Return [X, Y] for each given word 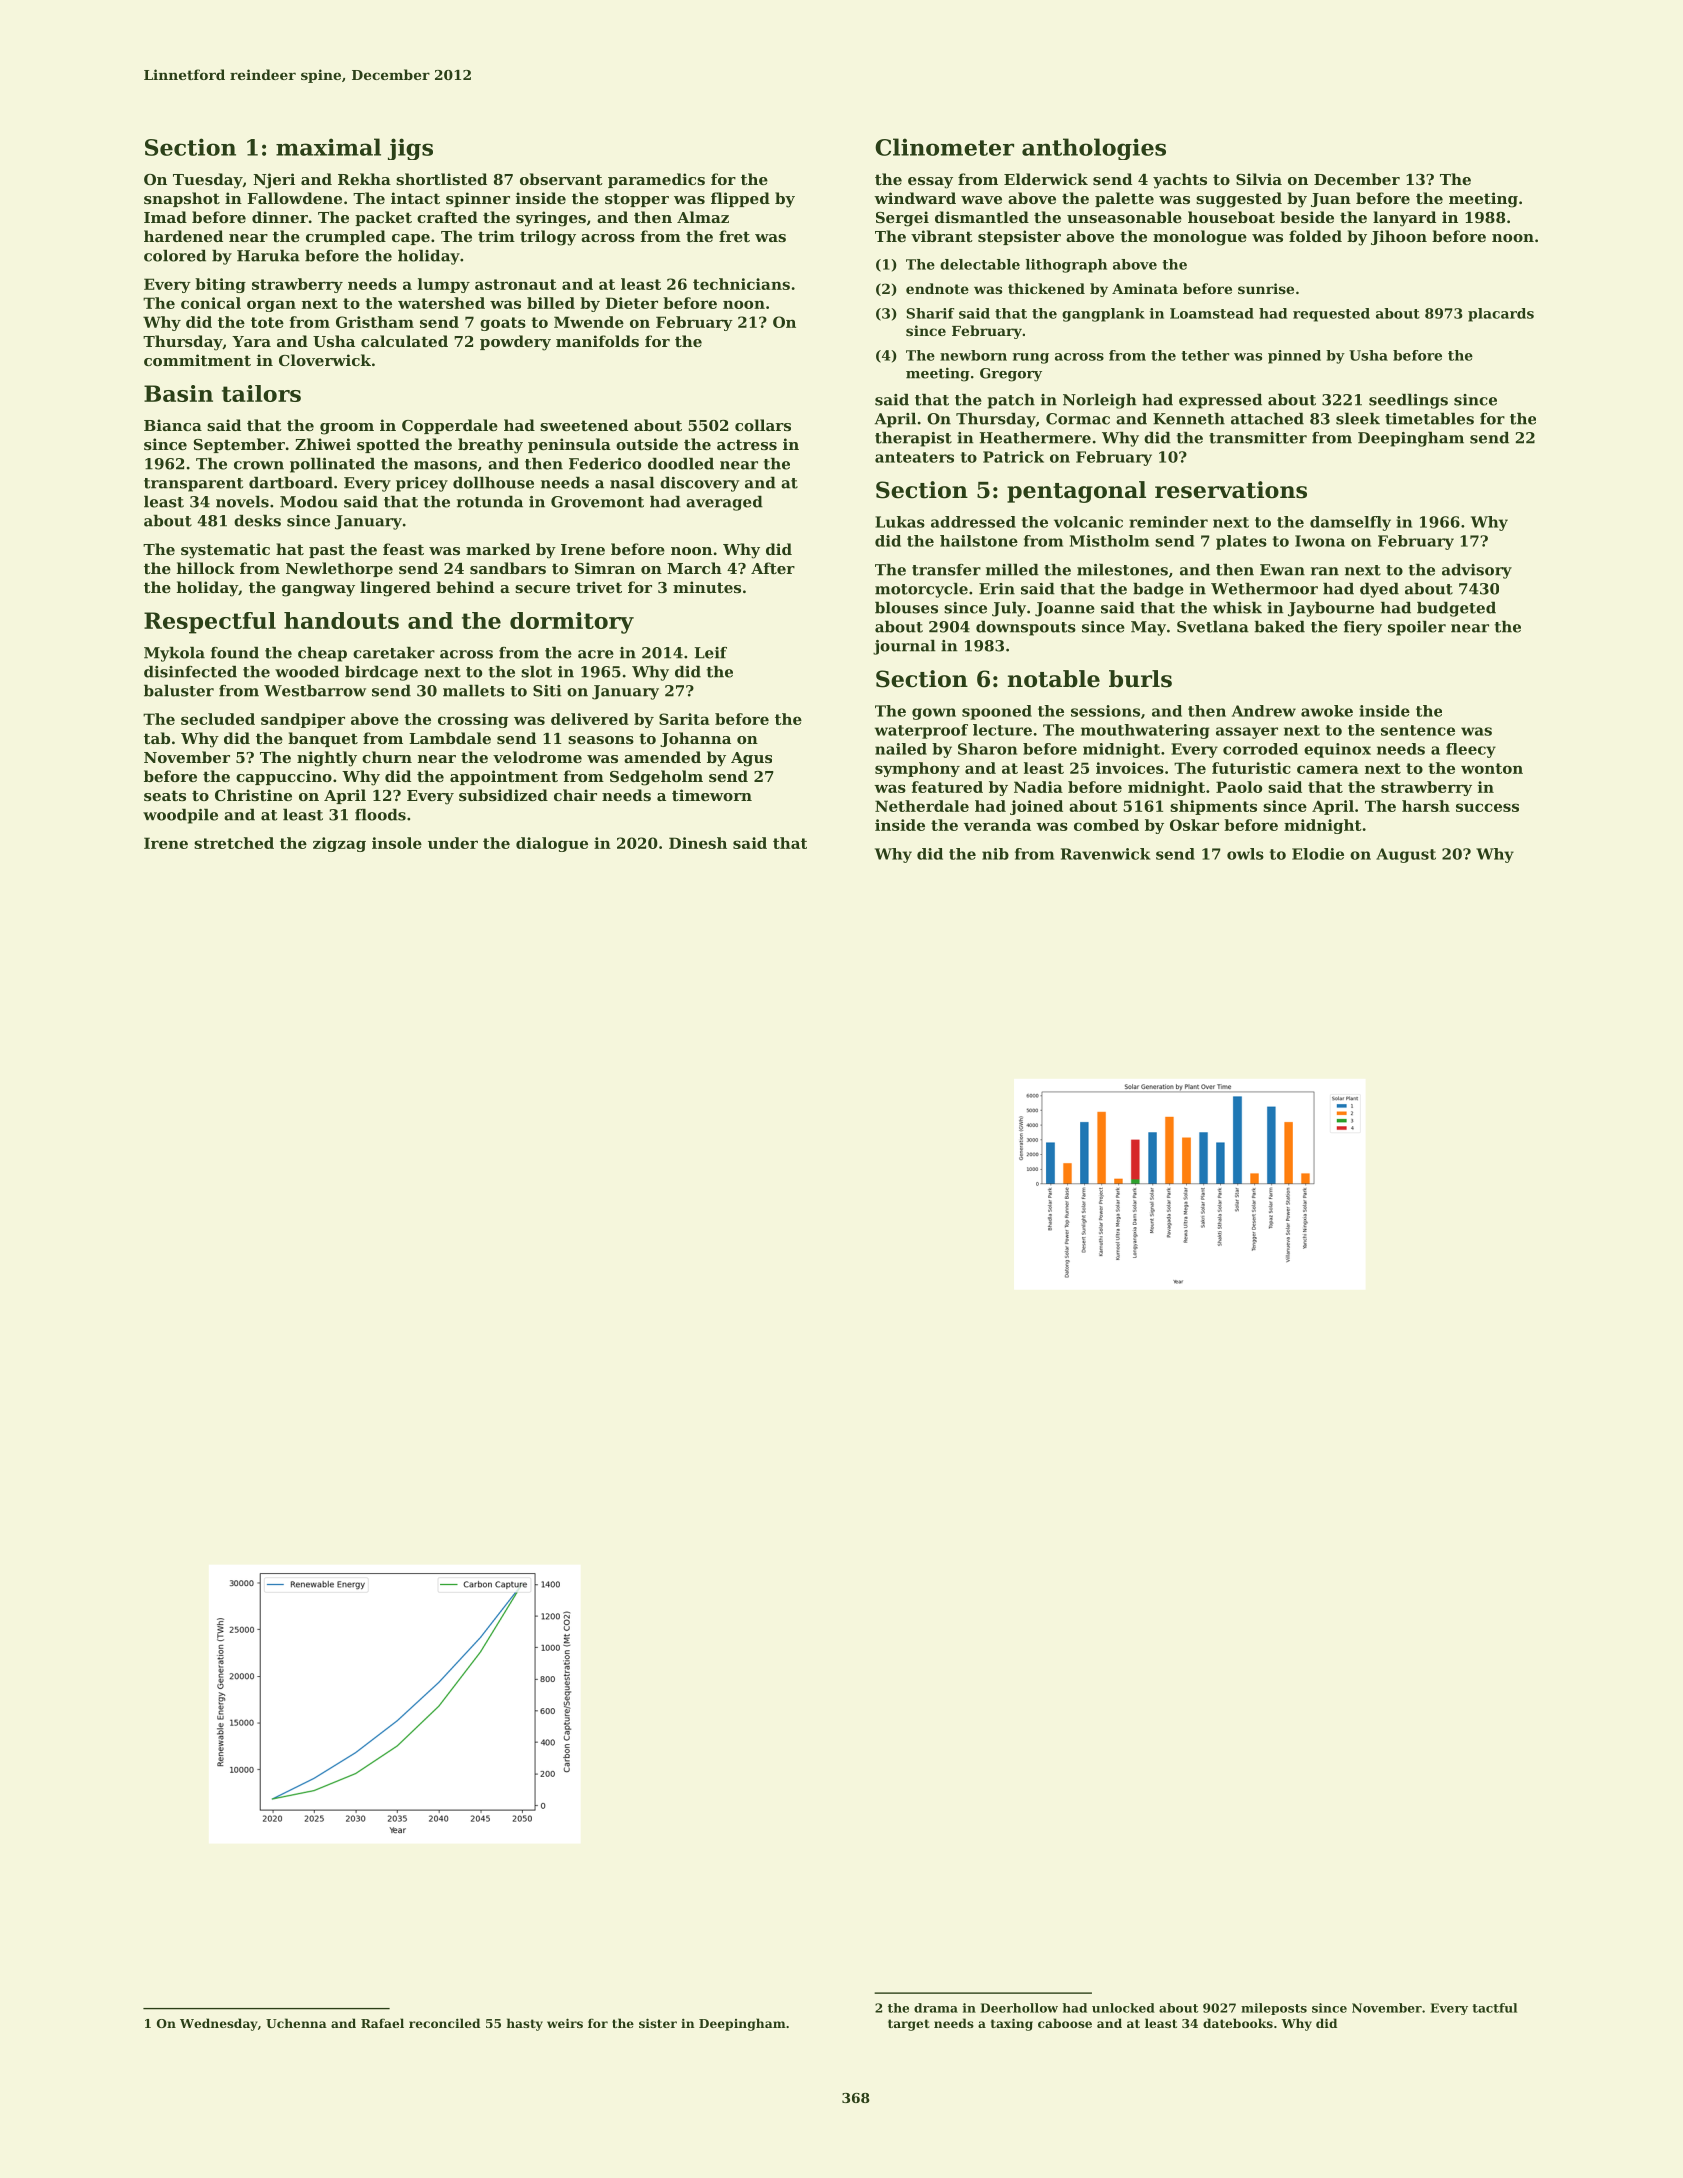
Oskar [1194, 825]
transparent [193, 485]
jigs [410, 149]
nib [995, 854]
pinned [1294, 357]
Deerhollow [1019, 2008]
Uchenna [296, 2023]
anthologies [1094, 149]
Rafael [382, 2023]
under [453, 843]
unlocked [1123, 2008]
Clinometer [944, 147]
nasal [632, 483]
